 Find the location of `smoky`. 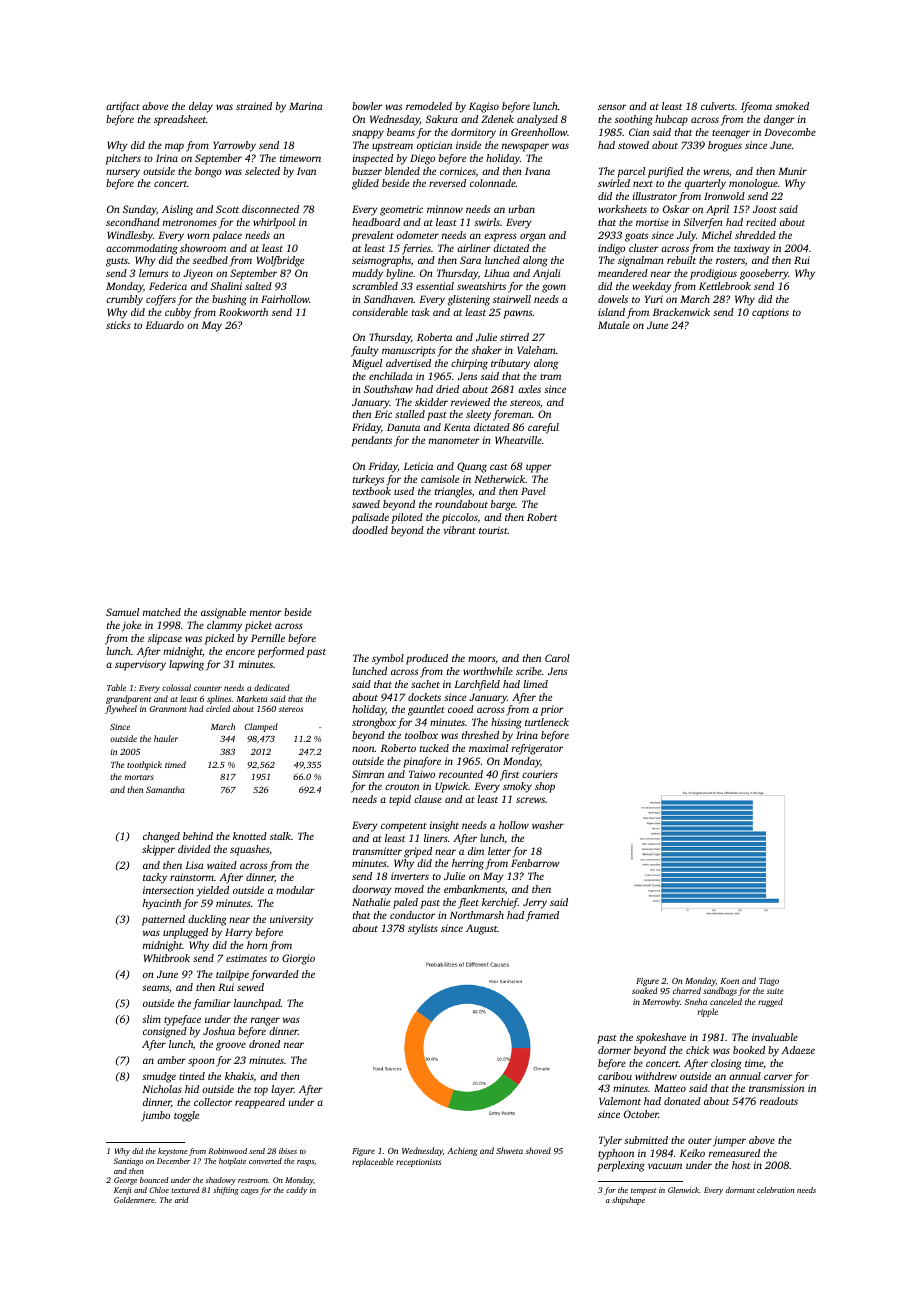

smoky is located at coordinates (517, 787).
